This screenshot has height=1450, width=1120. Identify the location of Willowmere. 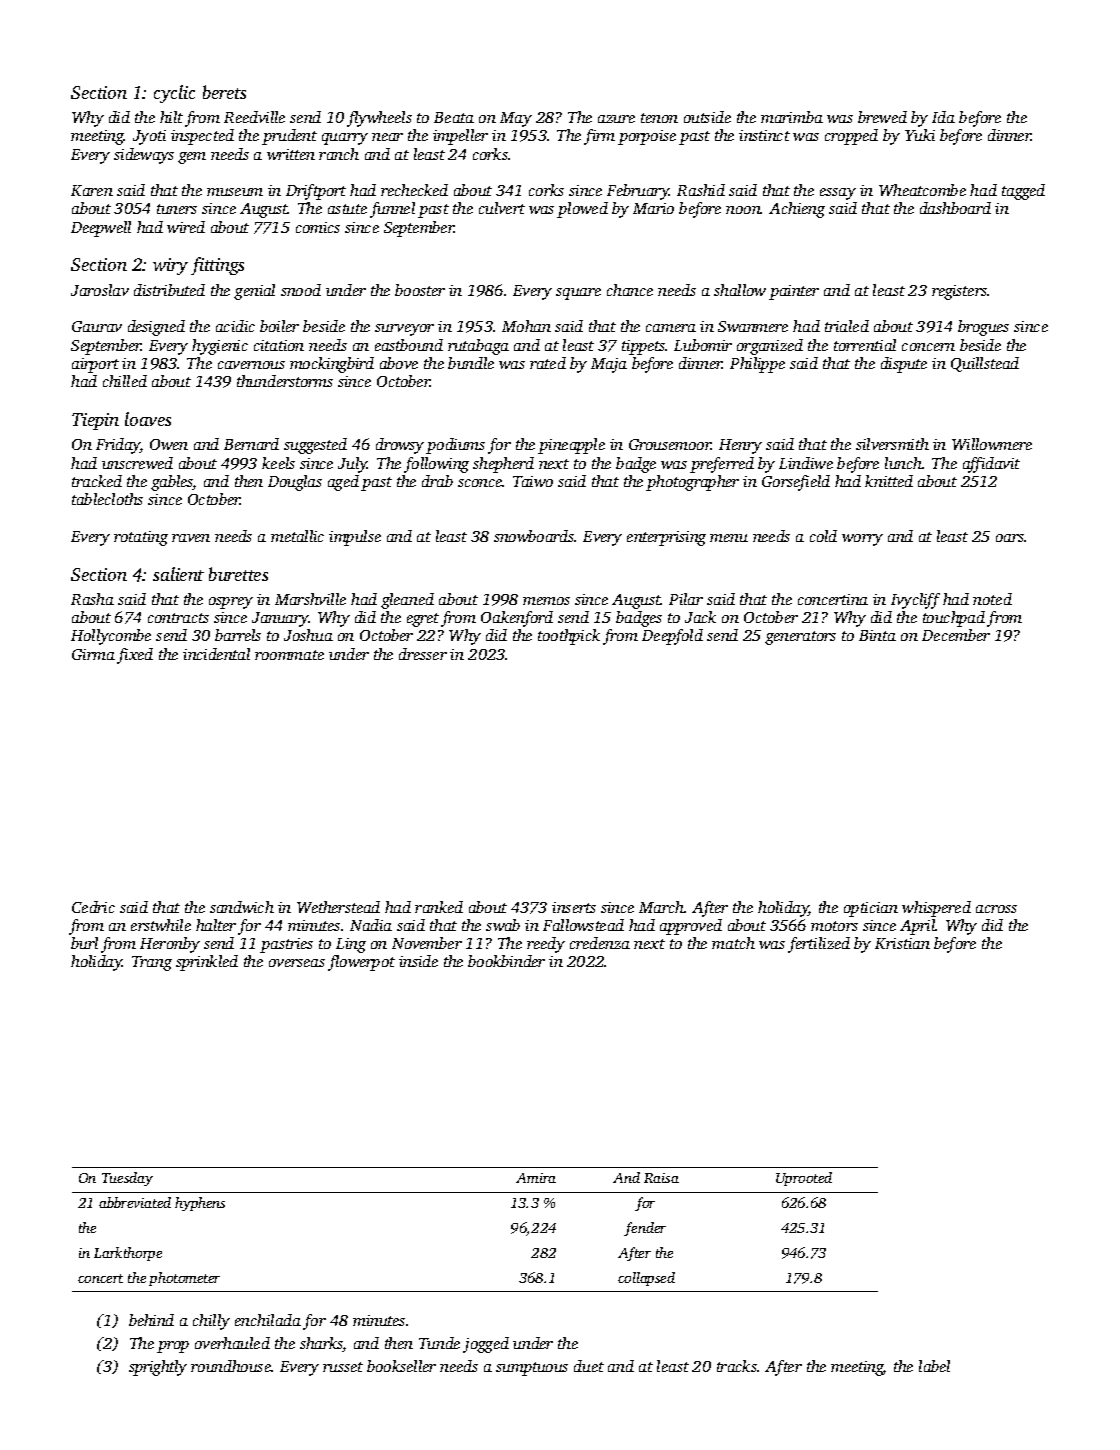
(992, 444).
